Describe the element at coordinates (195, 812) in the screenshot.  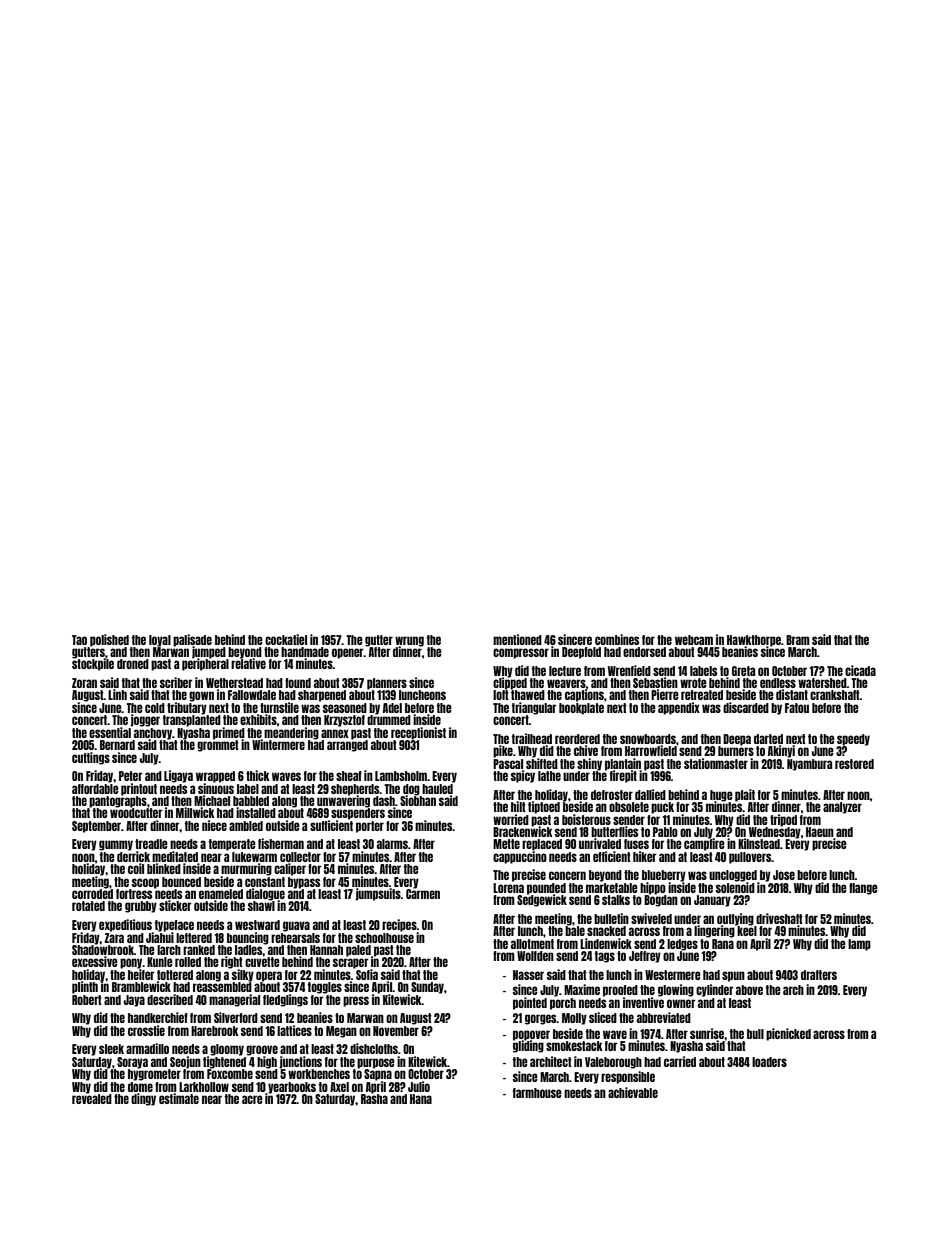
I see `Millwick` at that location.
